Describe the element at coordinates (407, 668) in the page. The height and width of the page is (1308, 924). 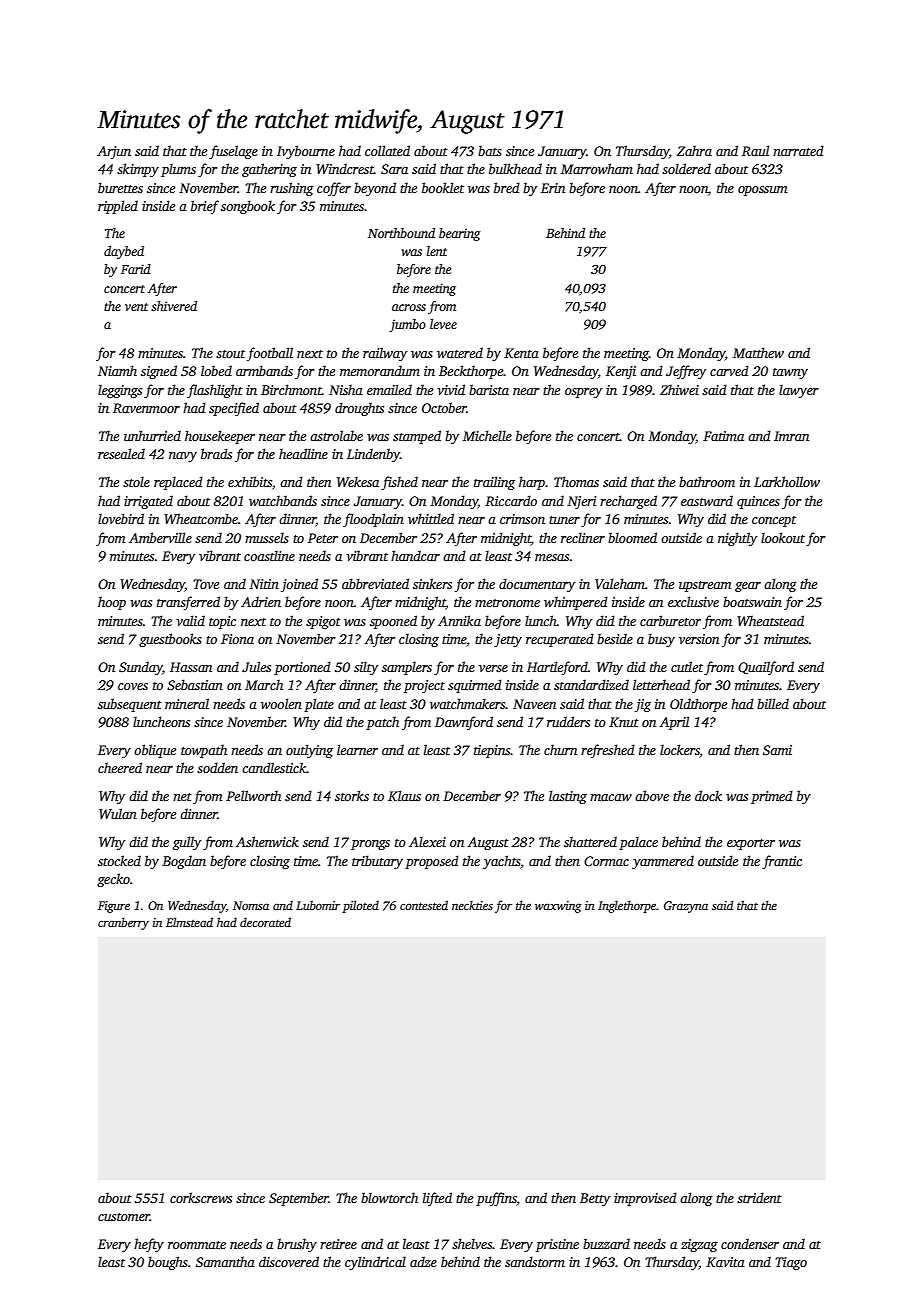
I see `samplers` at that location.
